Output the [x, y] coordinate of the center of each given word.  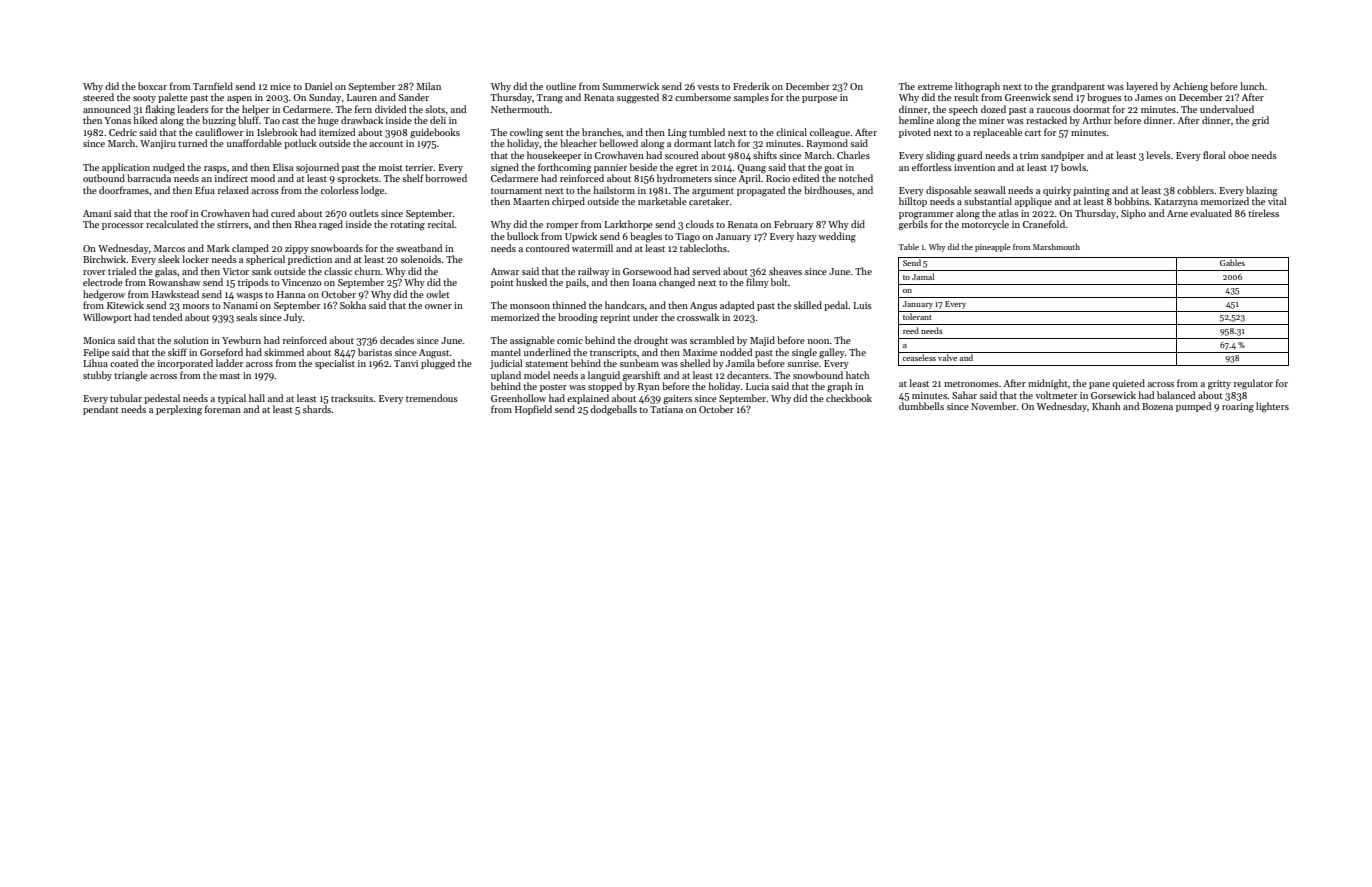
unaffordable [254, 143]
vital [1277, 201]
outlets [364, 213]
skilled [808, 305]
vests [708, 87]
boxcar [152, 86]
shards [317, 409]
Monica [99, 340]
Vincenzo [302, 282]
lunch [1252, 86]
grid [1260, 121]
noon [819, 341]
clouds [700, 224]
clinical [791, 132]
